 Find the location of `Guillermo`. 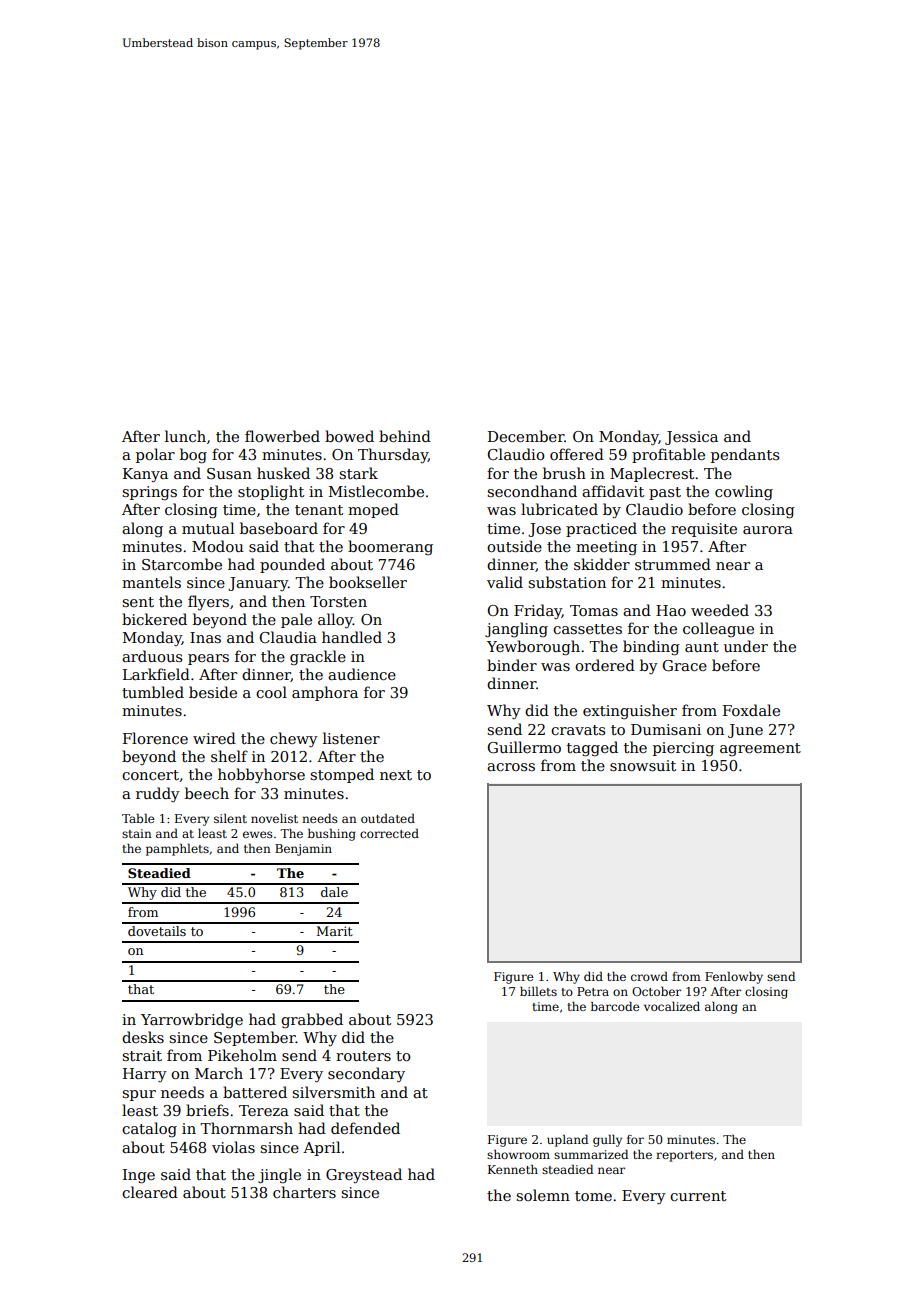

Guillermo is located at coordinates (524, 747).
